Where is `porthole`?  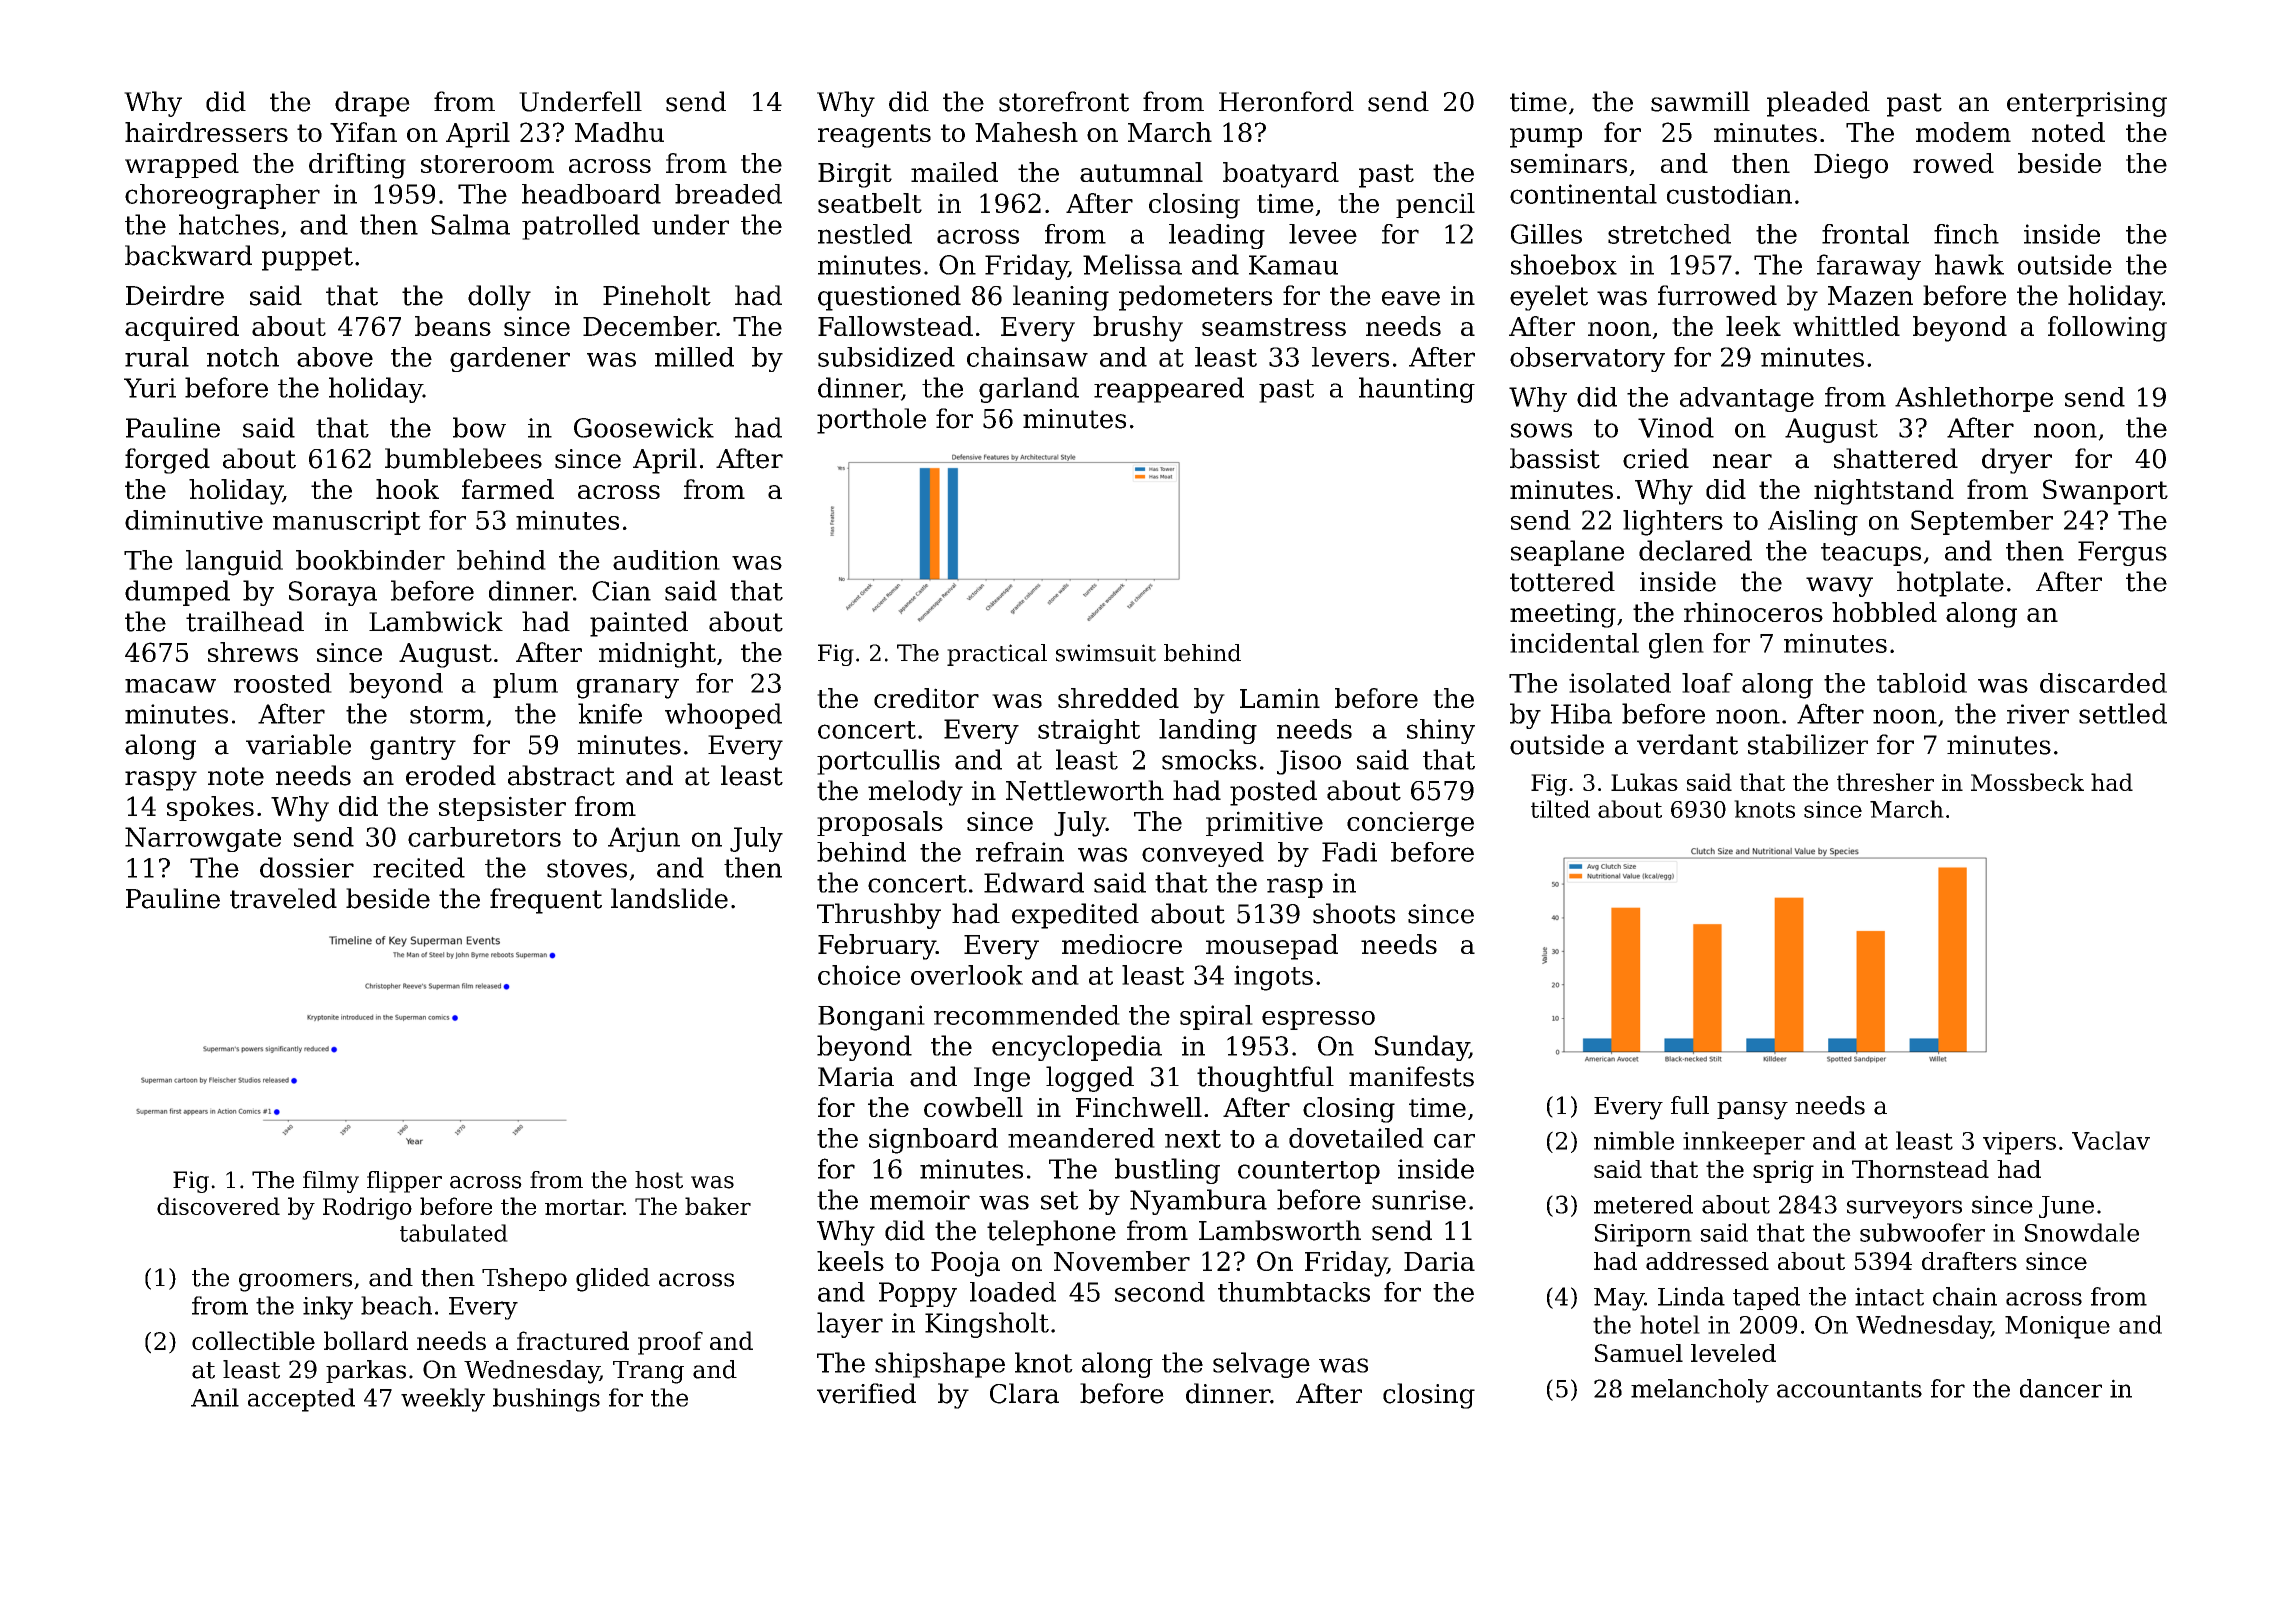 porthole is located at coordinates (871, 421).
